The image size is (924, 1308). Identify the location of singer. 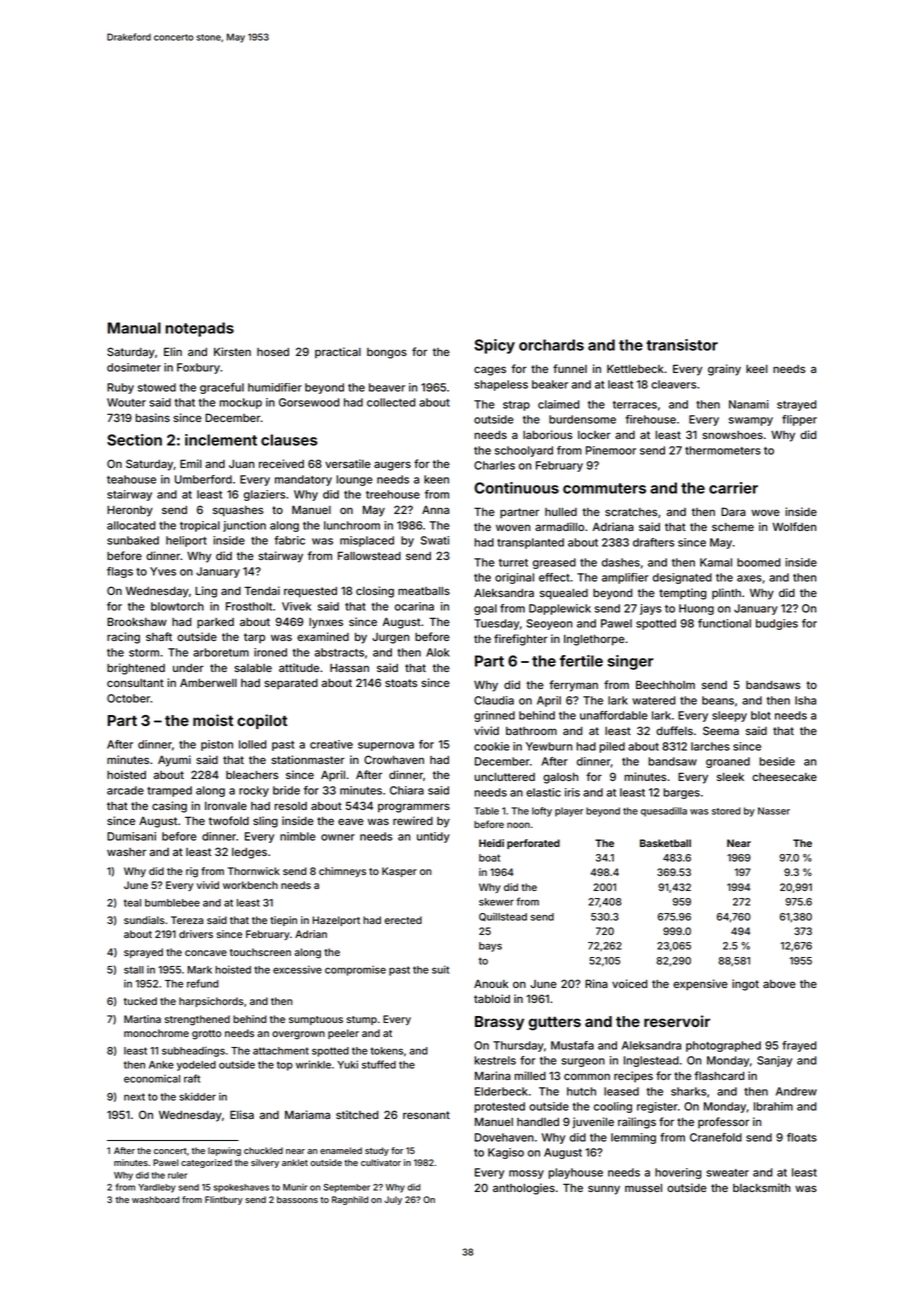
(630, 662).
